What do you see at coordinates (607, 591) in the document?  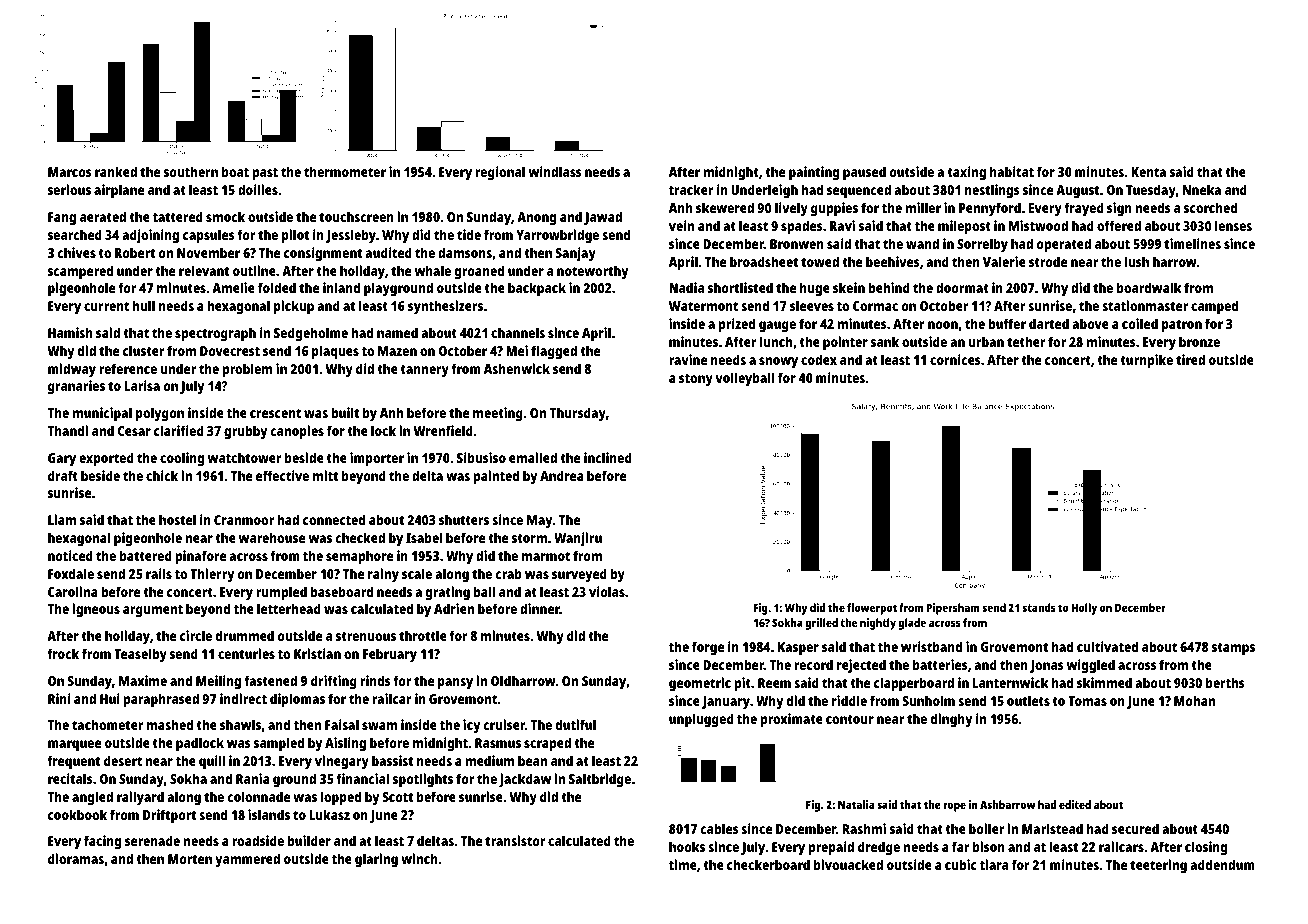 I see `violas` at bounding box center [607, 591].
